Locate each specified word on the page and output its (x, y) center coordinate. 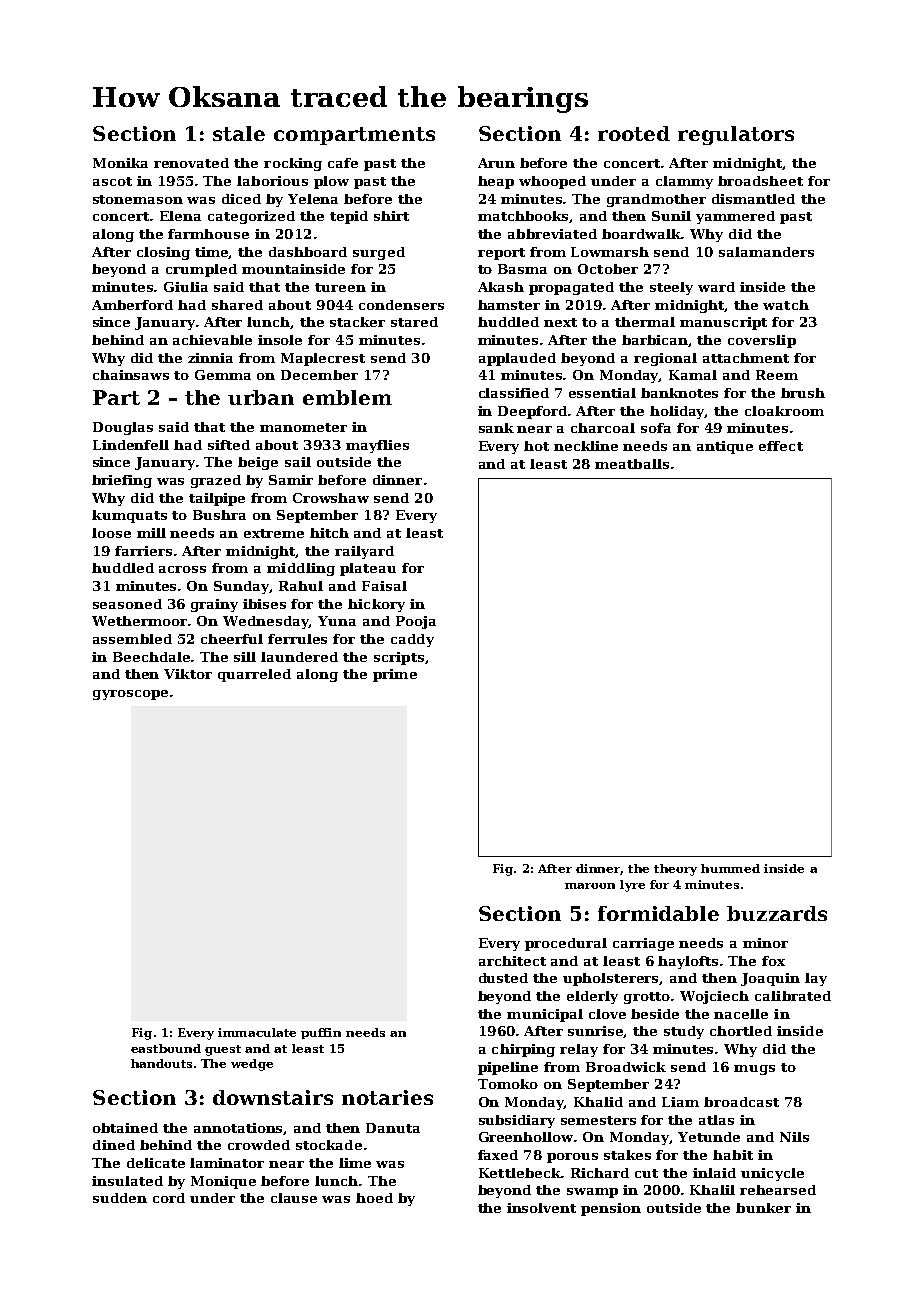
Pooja (416, 622)
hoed (374, 1198)
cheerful (232, 639)
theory (675, 870)
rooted (634, 133)
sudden (120, 1198)
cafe (343, 163)
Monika (120, 163)
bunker (763, 1208)
